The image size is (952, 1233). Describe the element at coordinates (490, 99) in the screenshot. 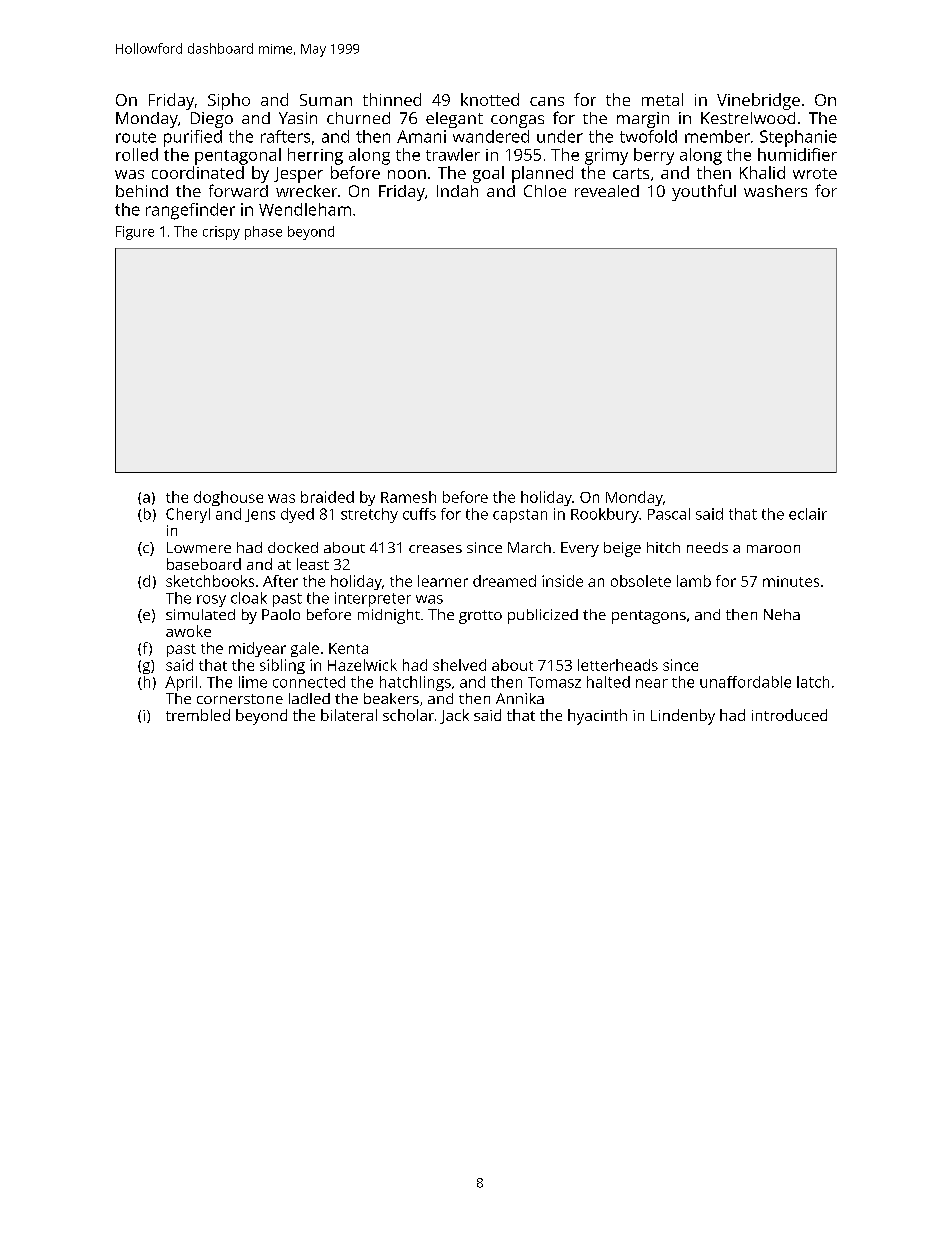

I see `knotted` at that location.
